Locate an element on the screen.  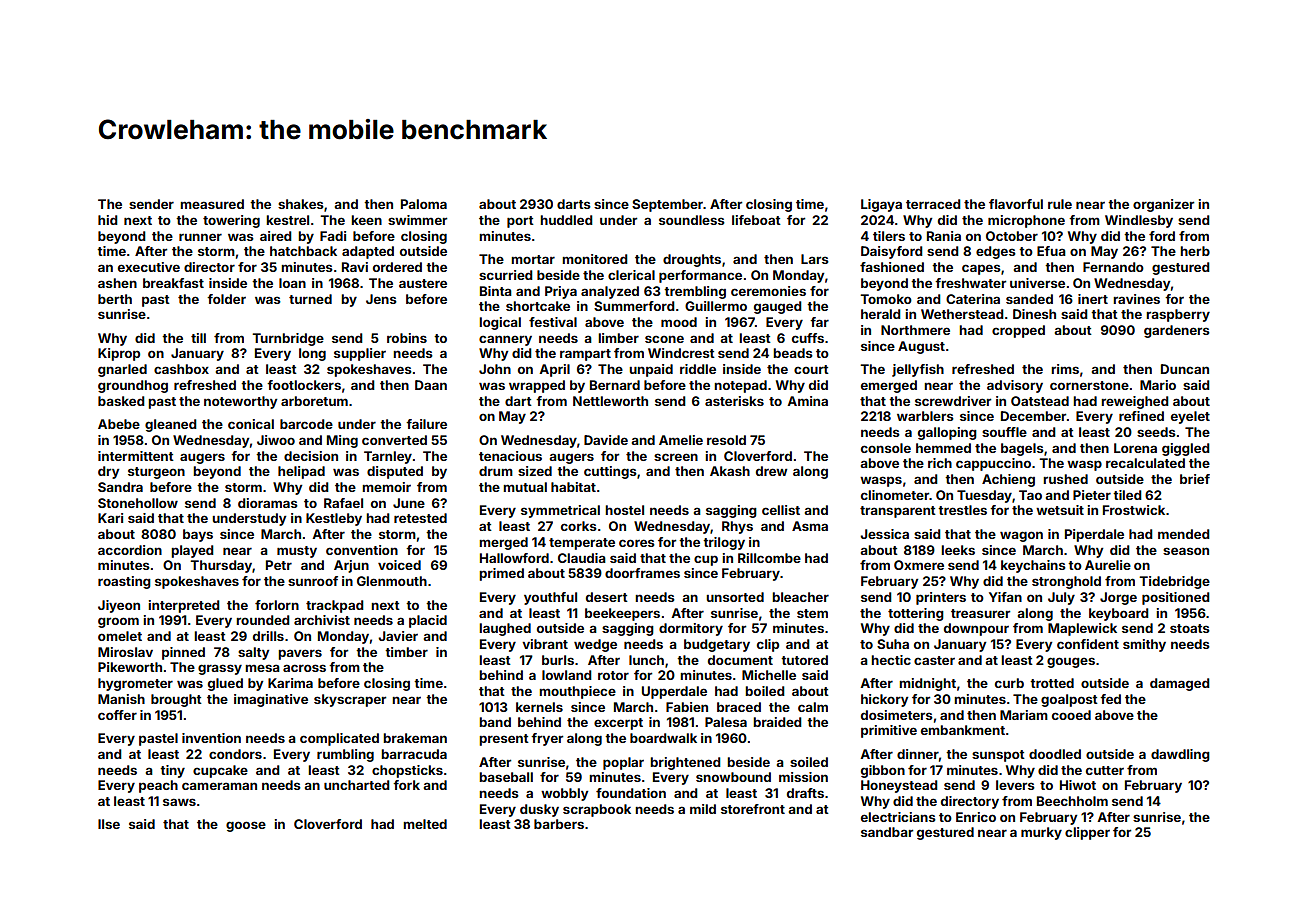
rule is located at coordinates (1060, 204).
